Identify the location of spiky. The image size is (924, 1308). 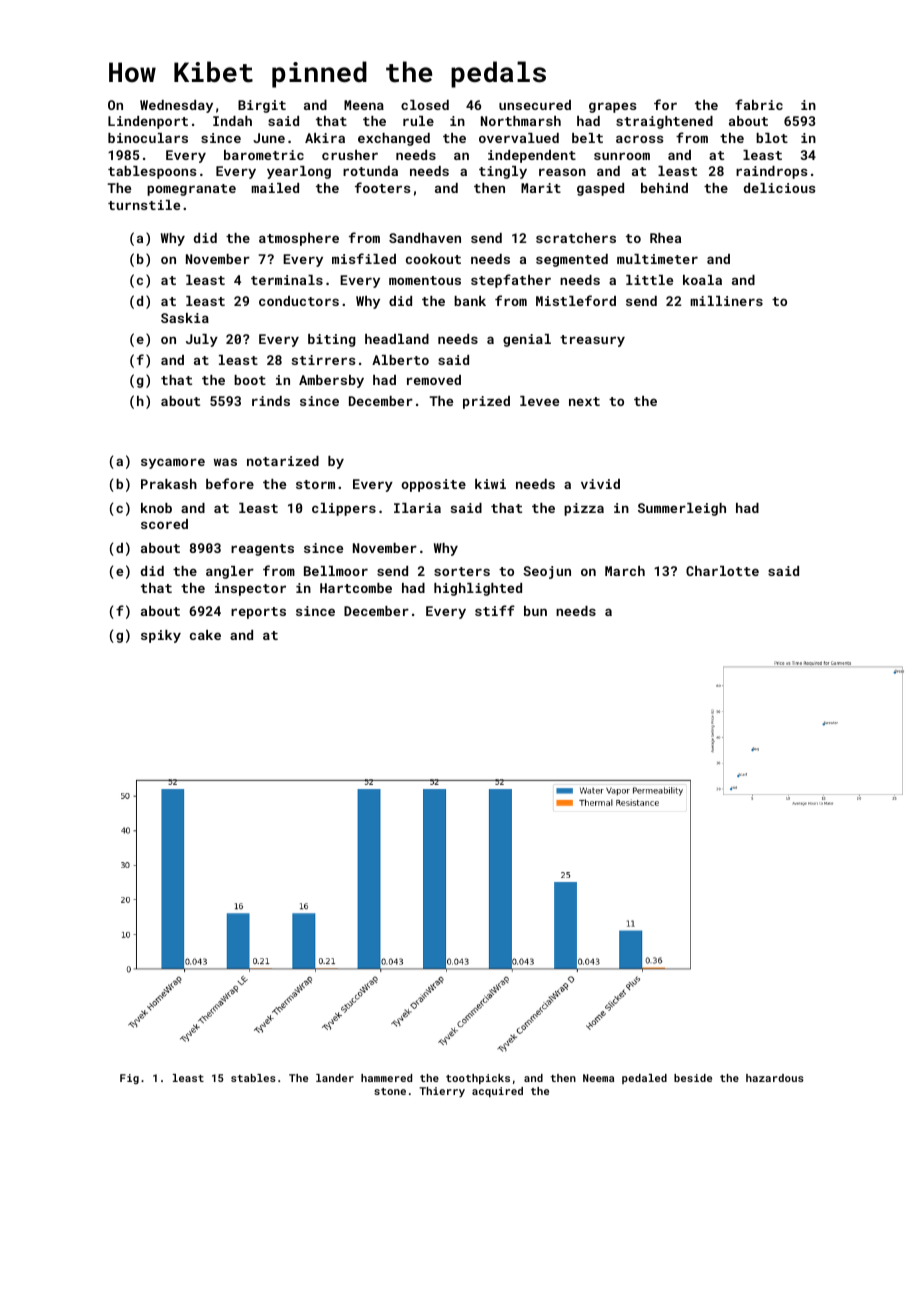
(161, 636).
